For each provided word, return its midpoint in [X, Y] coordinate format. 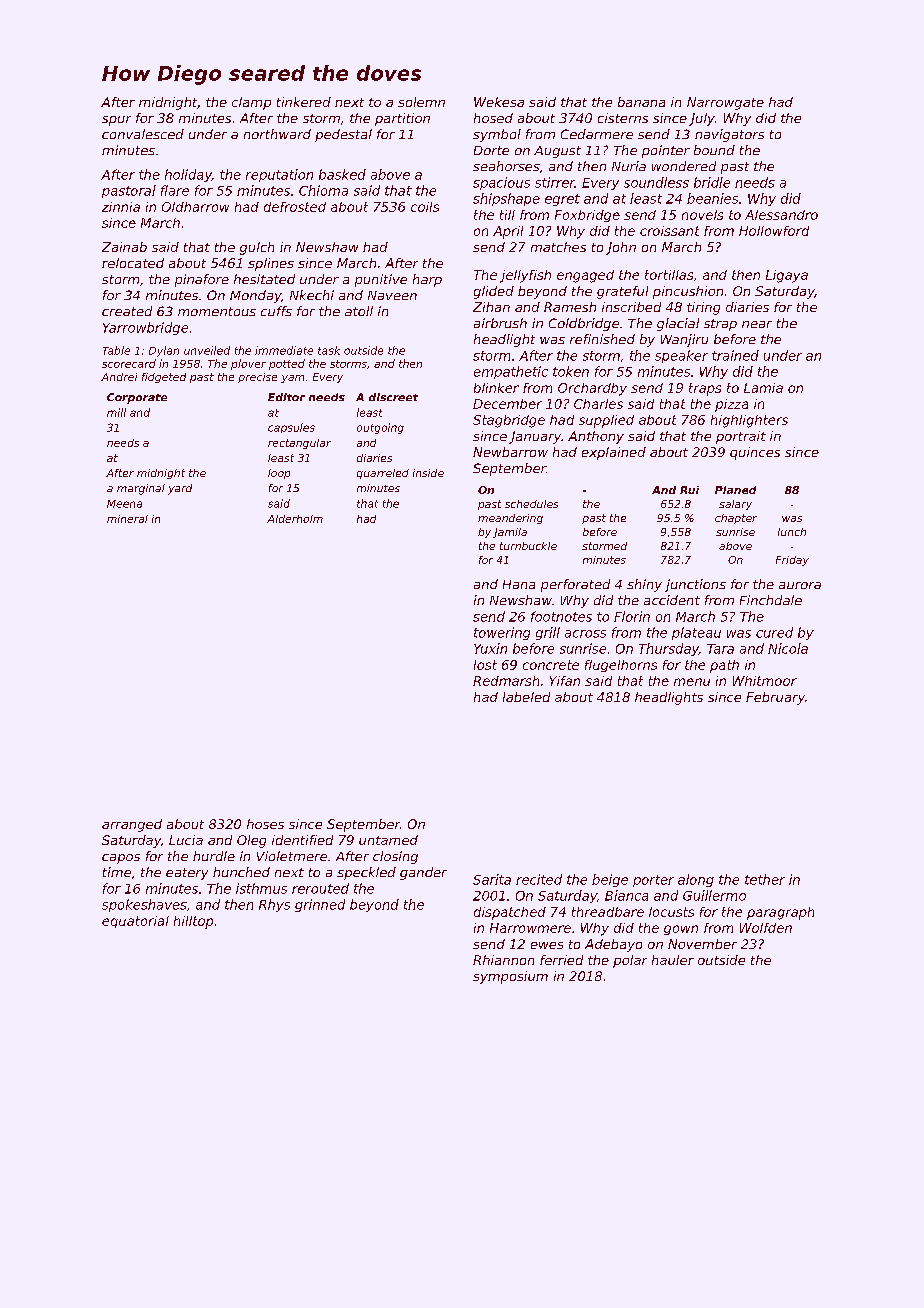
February [775, 698]
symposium [510, 977]
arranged [132, 825]
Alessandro [781, 215]
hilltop [193, 922]
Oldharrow [195, 207]
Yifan [565, 681]
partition [402, 119]
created [127, 311]
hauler [673, 960]
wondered [684, 166]
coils [425, 207]
